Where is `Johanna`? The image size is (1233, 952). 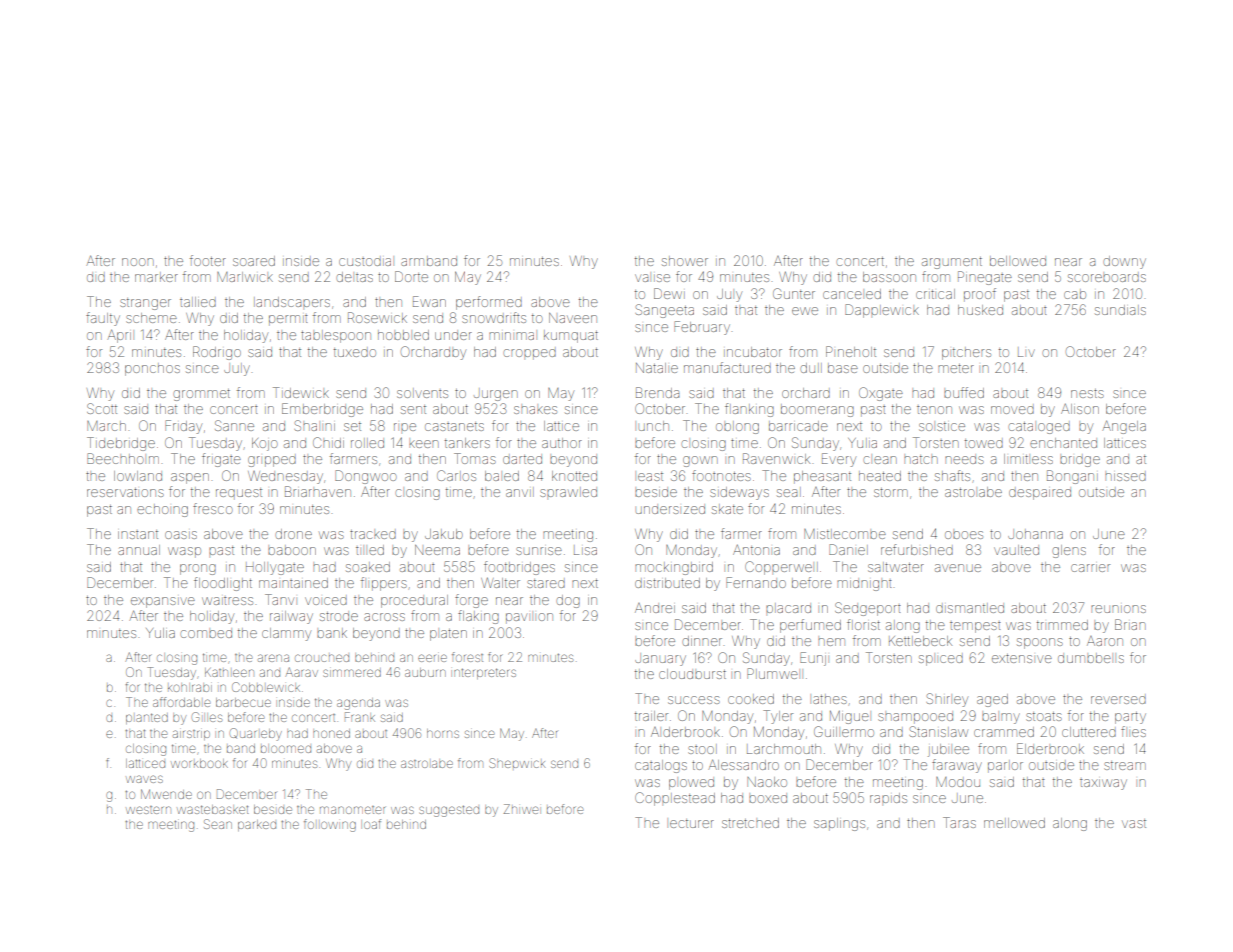
Johanna is located at coordinates (1035, 534).
